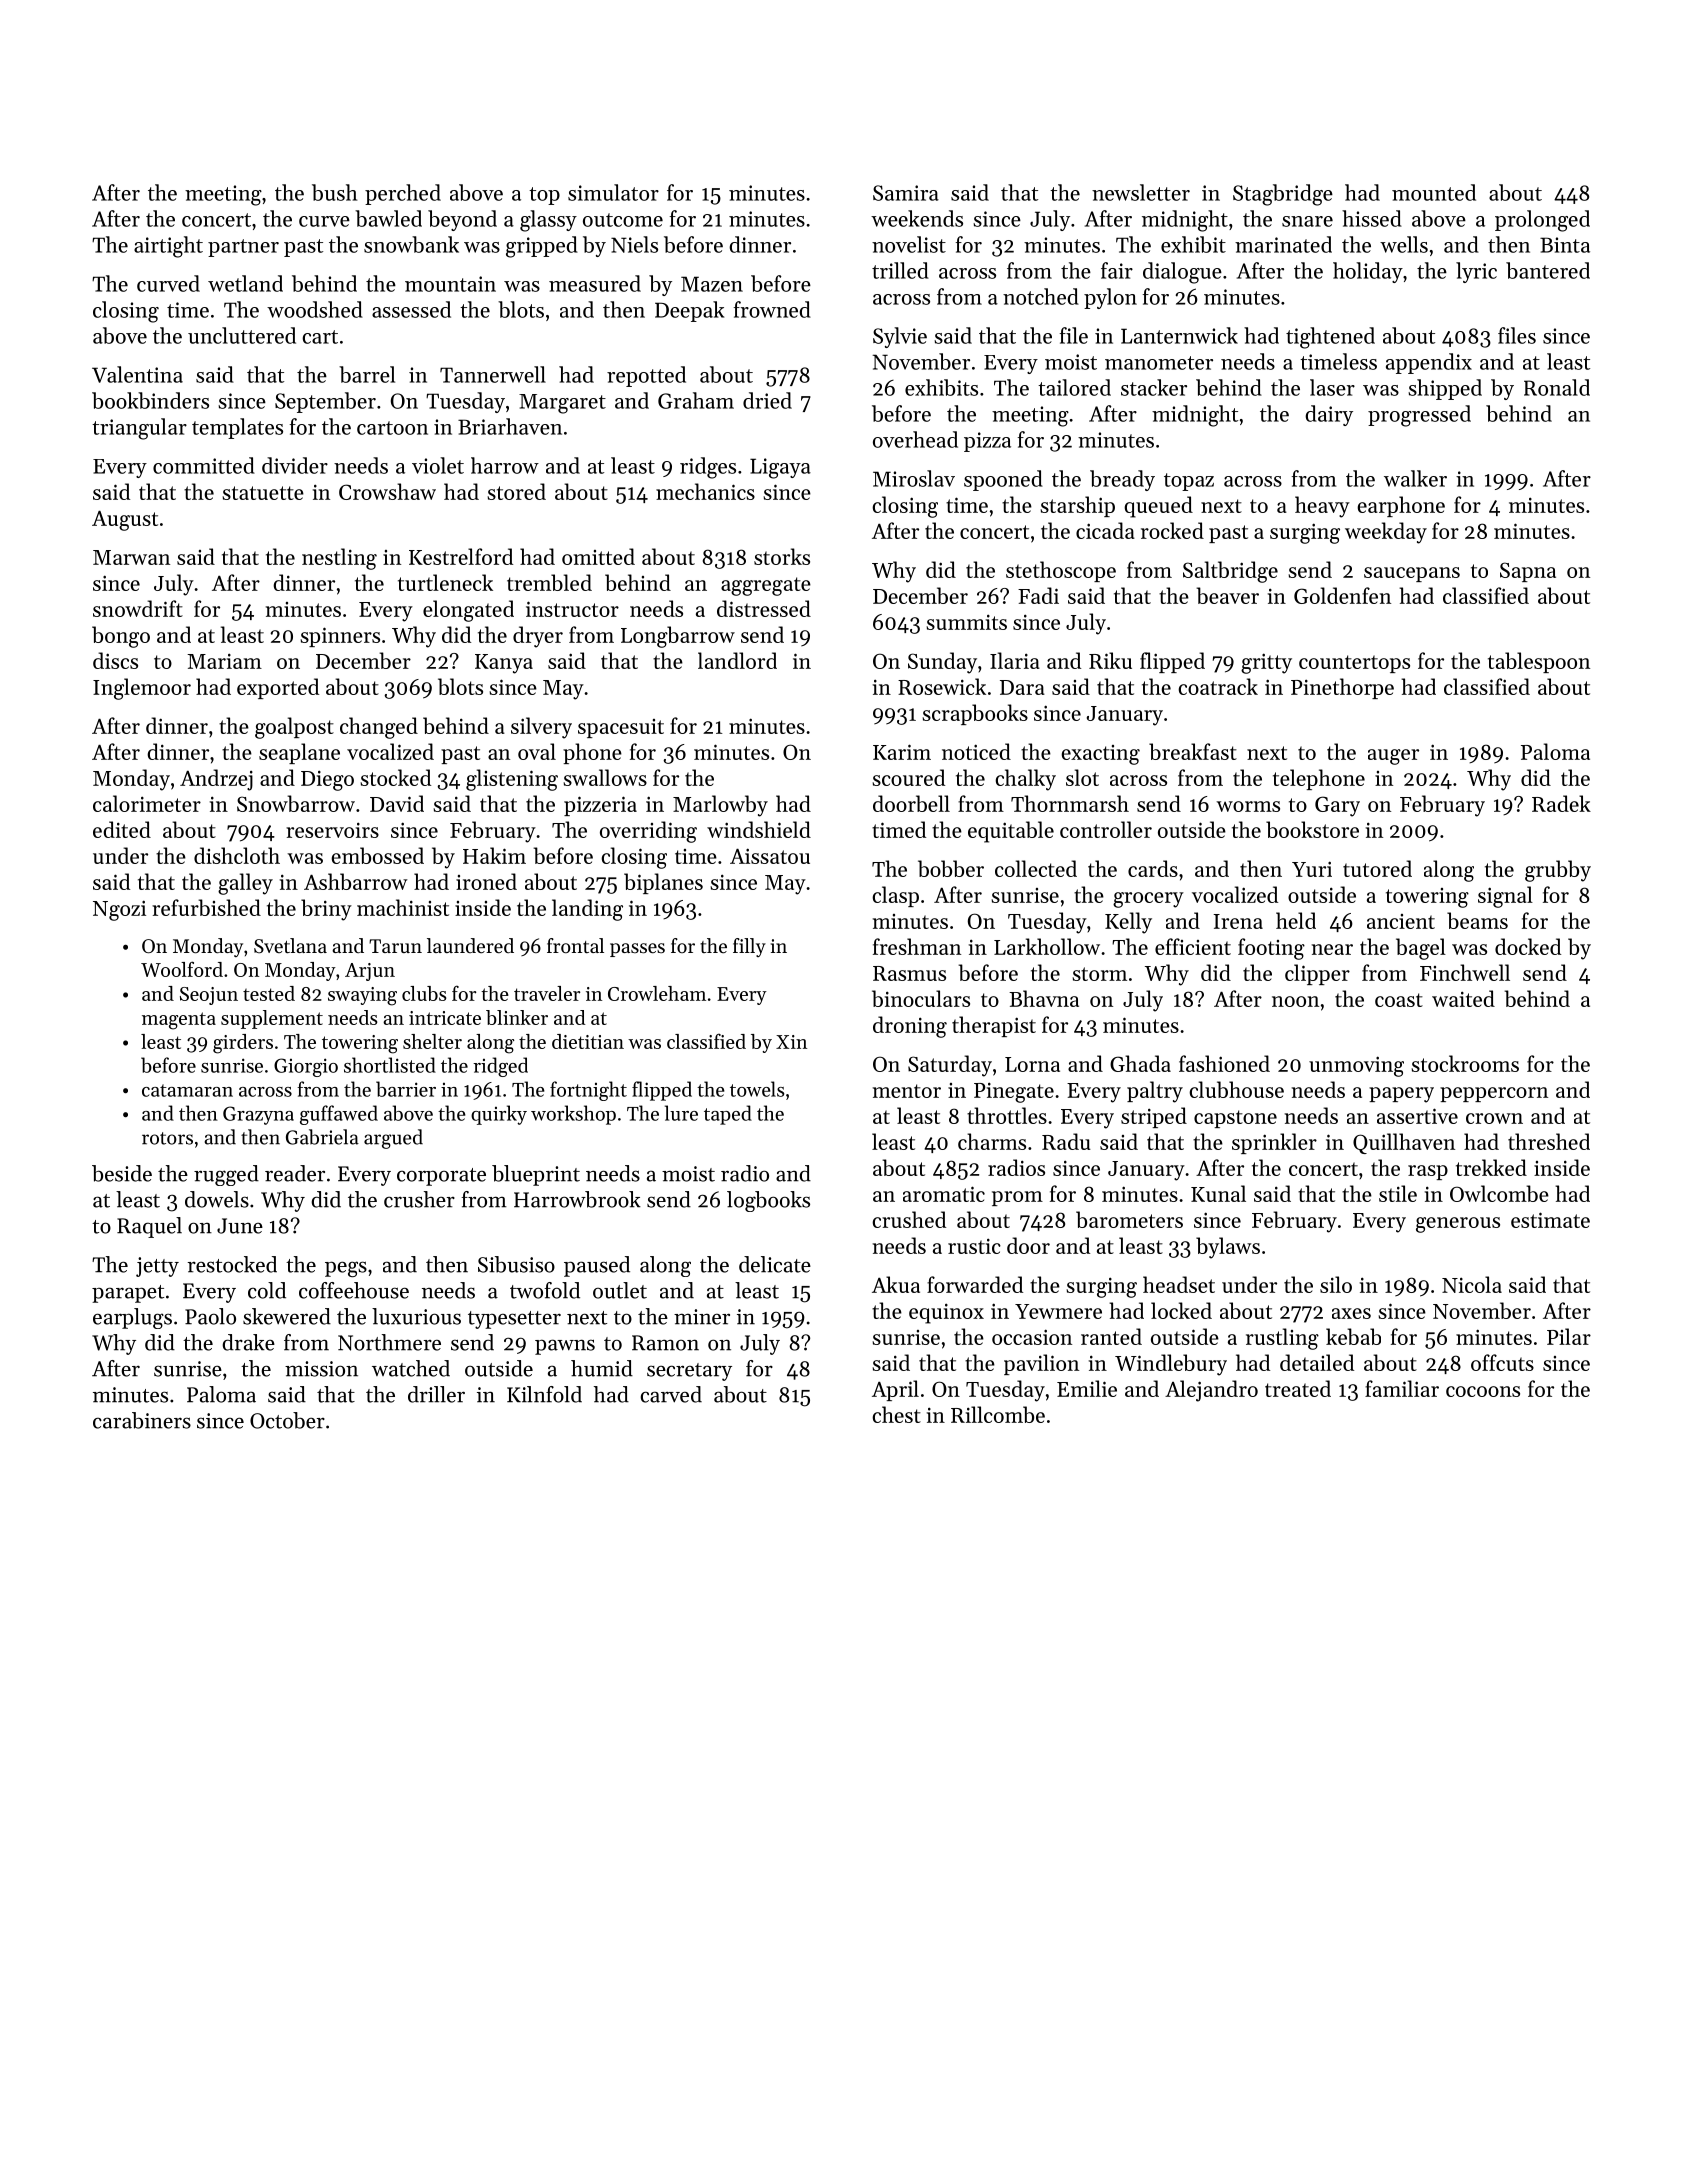  What do you see at coordinates (998, 1414) in the page?
I see `Rillcombe` at bounding box center [998, 1414].
